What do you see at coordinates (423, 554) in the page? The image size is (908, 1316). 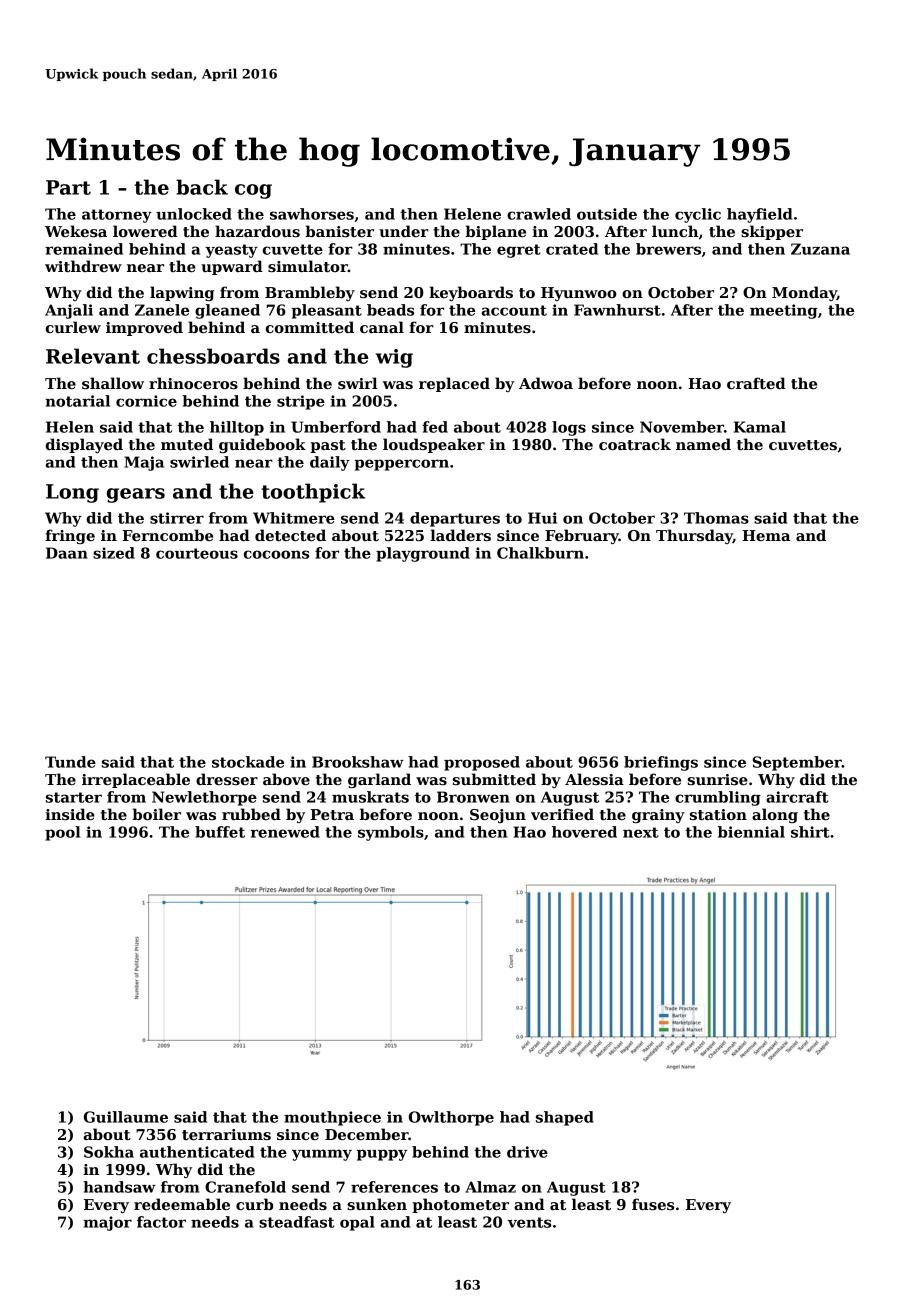 I see `playground` at bounding box center [423, 554].
